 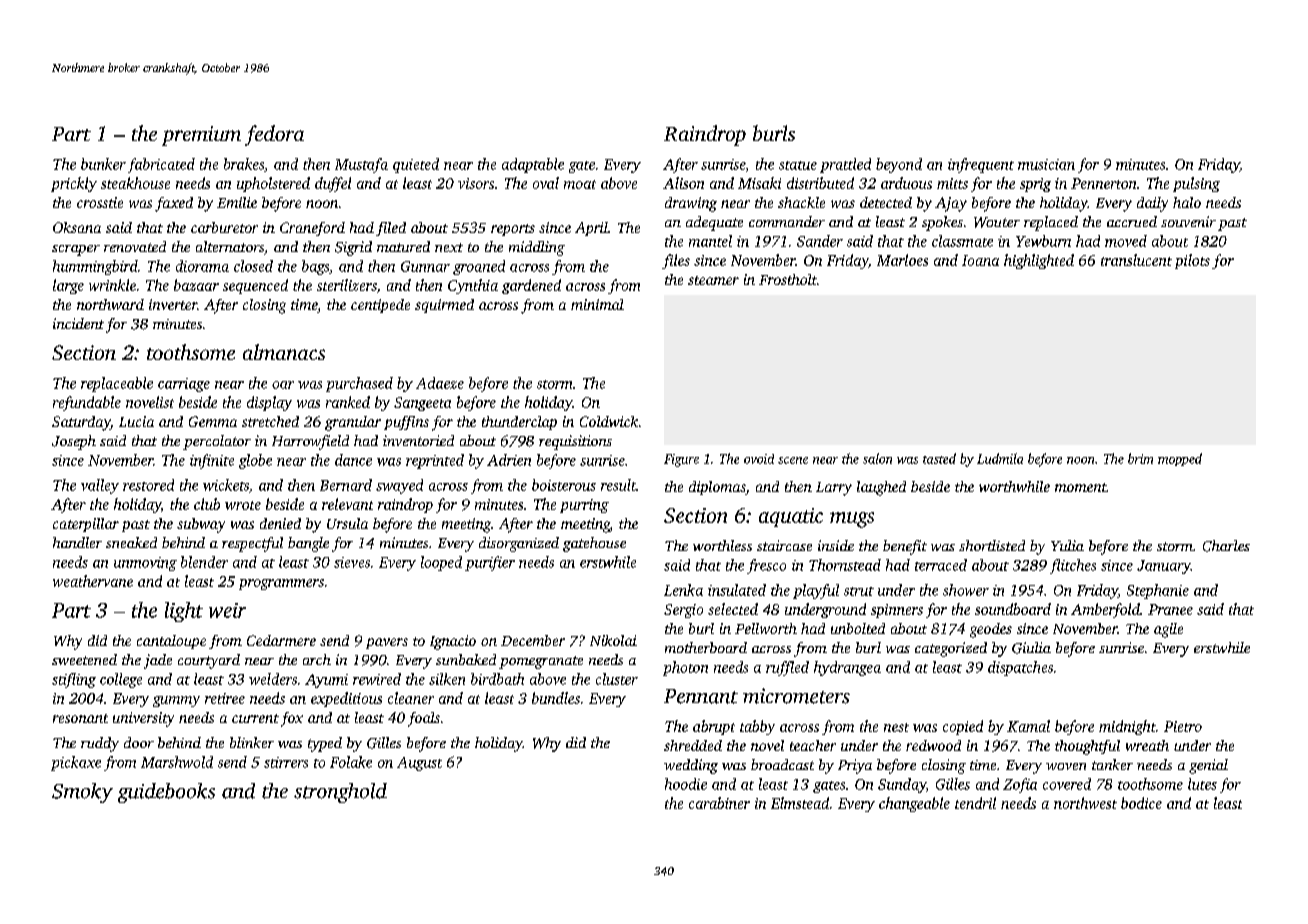 What do you see at coordinates (992, 545) in the screenshot?
I see `shortlisted` at bounding box center [992, 545].
